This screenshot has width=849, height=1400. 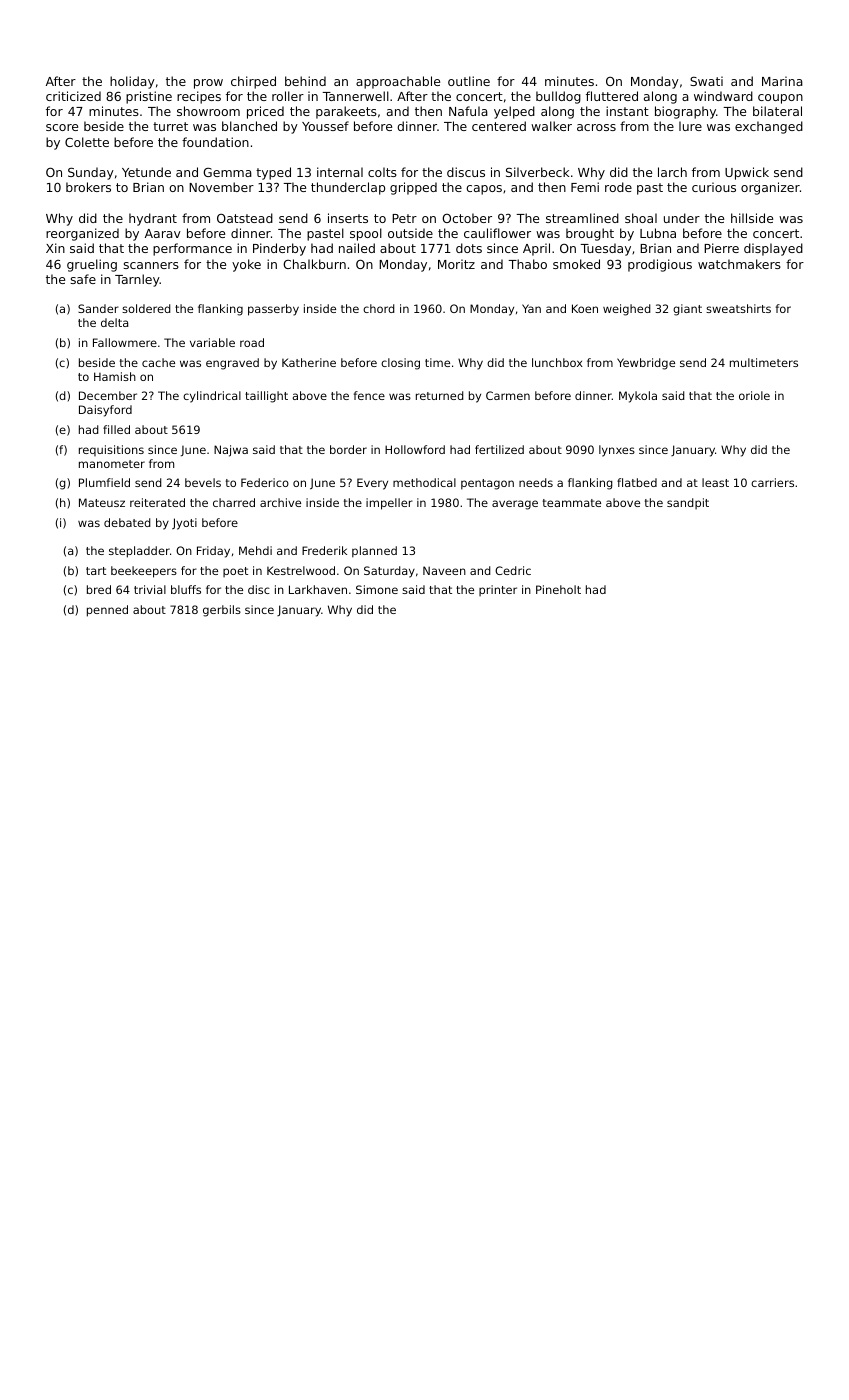 I want to click on outline, so click(x=469, y=81).
